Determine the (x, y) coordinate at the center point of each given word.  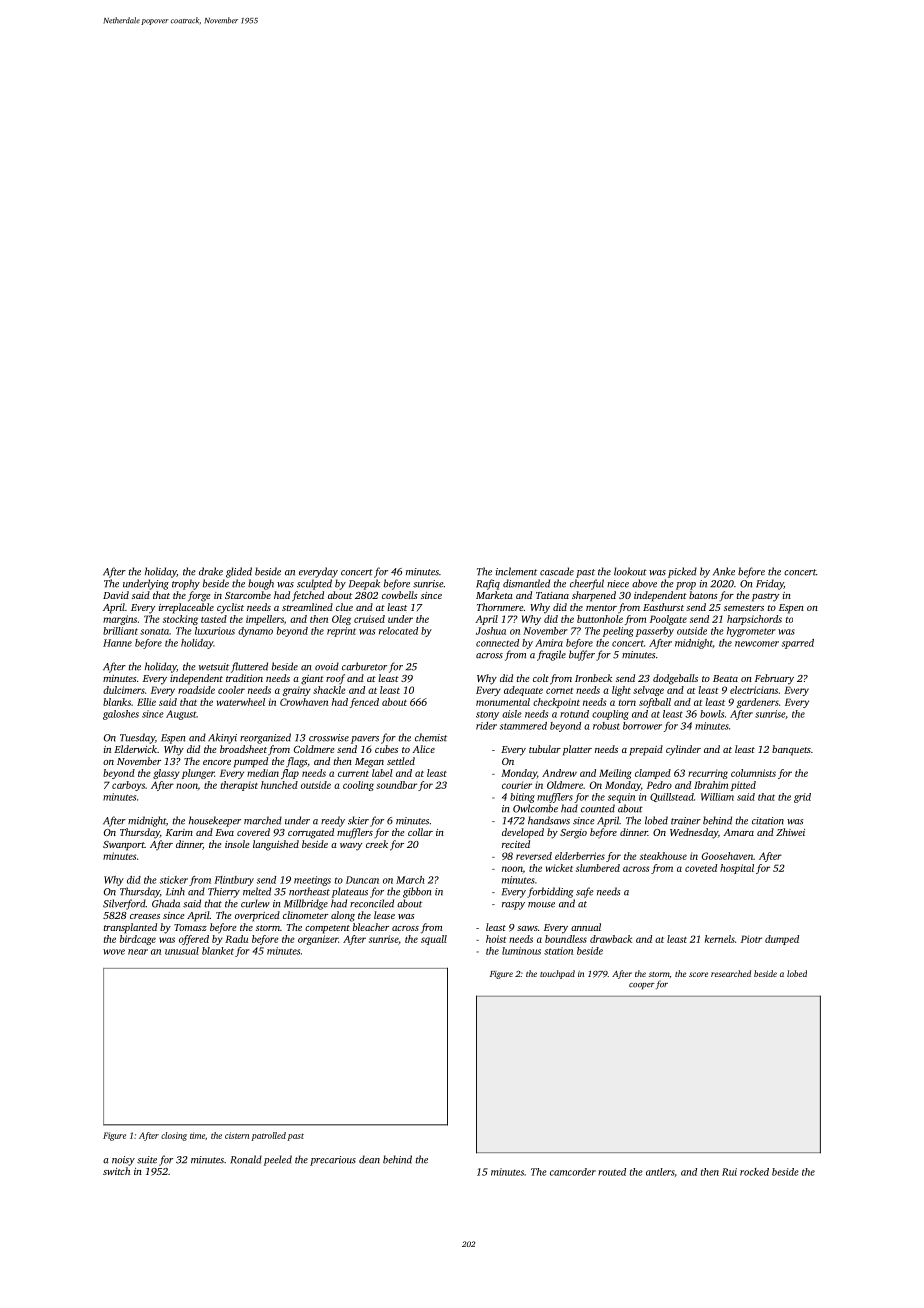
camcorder (573, 1172)
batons (703, 595)
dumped (782, 940)
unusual (182, 951)
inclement (516, 571)
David (116, 595)
